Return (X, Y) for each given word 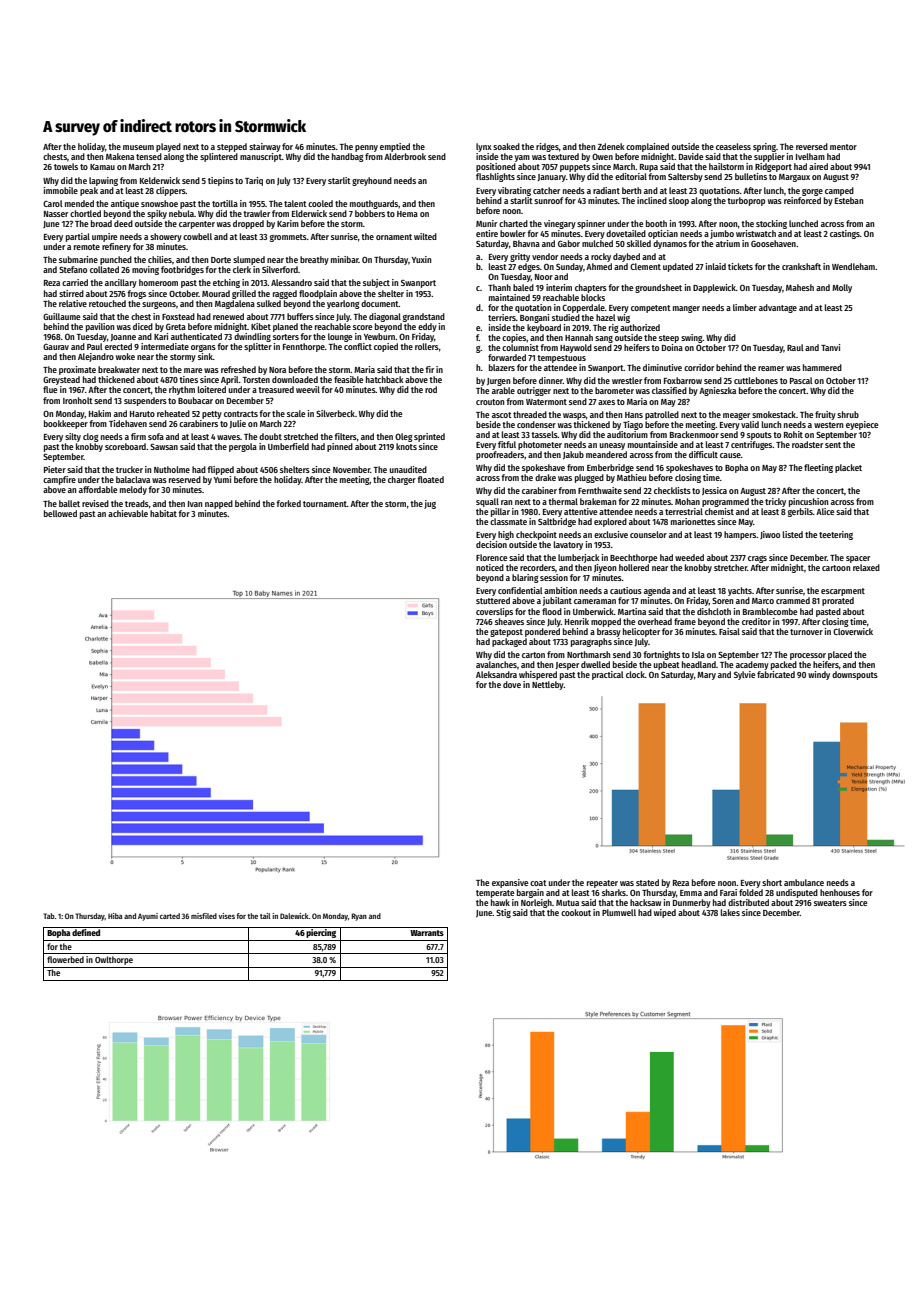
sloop (679, 201)
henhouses (840, 892)
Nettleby (548, 685)
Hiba (115, 916)
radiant (606, 190)
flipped (220, 470)
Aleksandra (496, 674)
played (168, 147)
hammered (822, 367)
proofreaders (500, 455)
